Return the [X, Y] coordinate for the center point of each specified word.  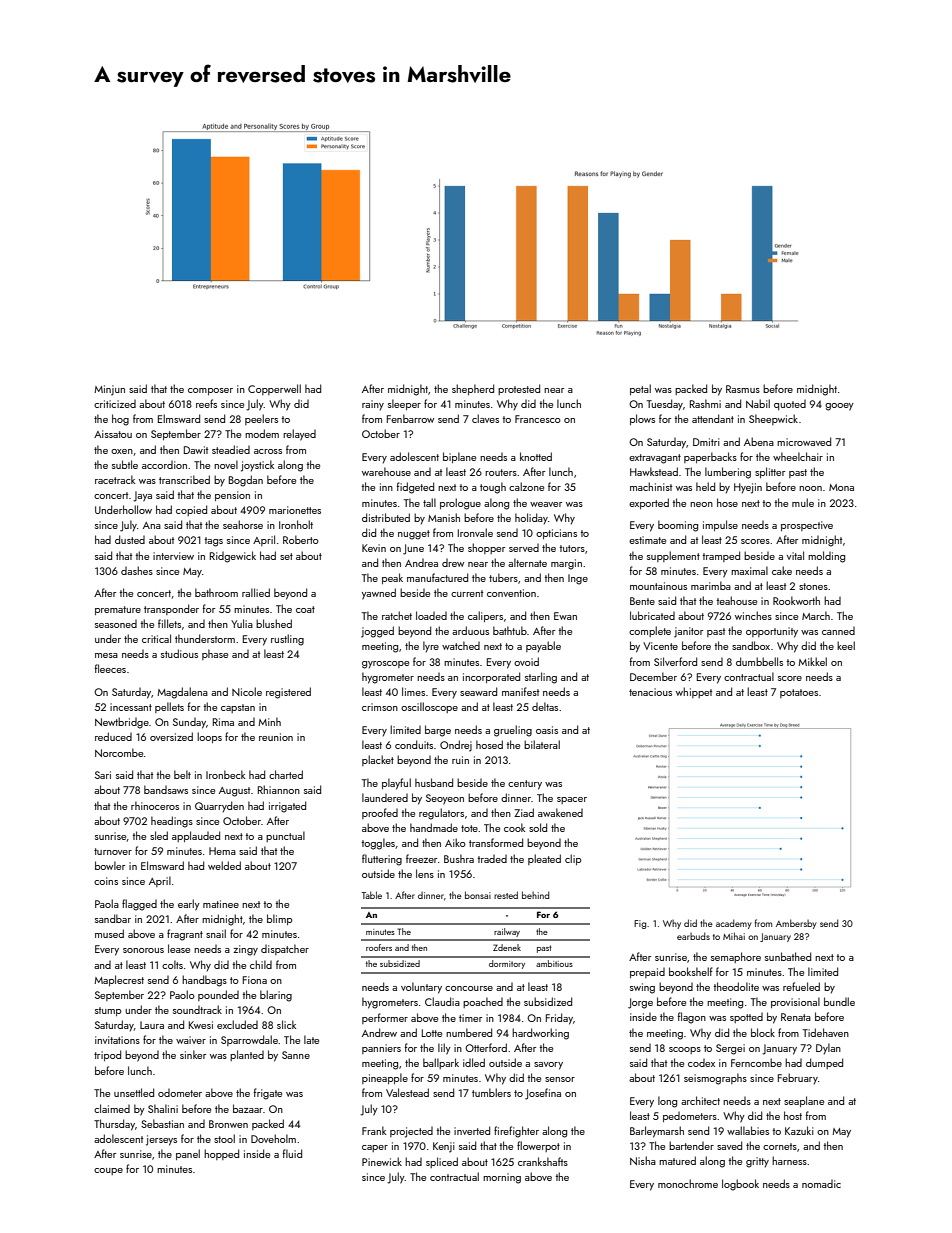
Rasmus [743, 389]
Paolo [182, 994]
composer [210, 391]
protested [519, 389]
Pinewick [382, 1161]
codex [701, 1063]
